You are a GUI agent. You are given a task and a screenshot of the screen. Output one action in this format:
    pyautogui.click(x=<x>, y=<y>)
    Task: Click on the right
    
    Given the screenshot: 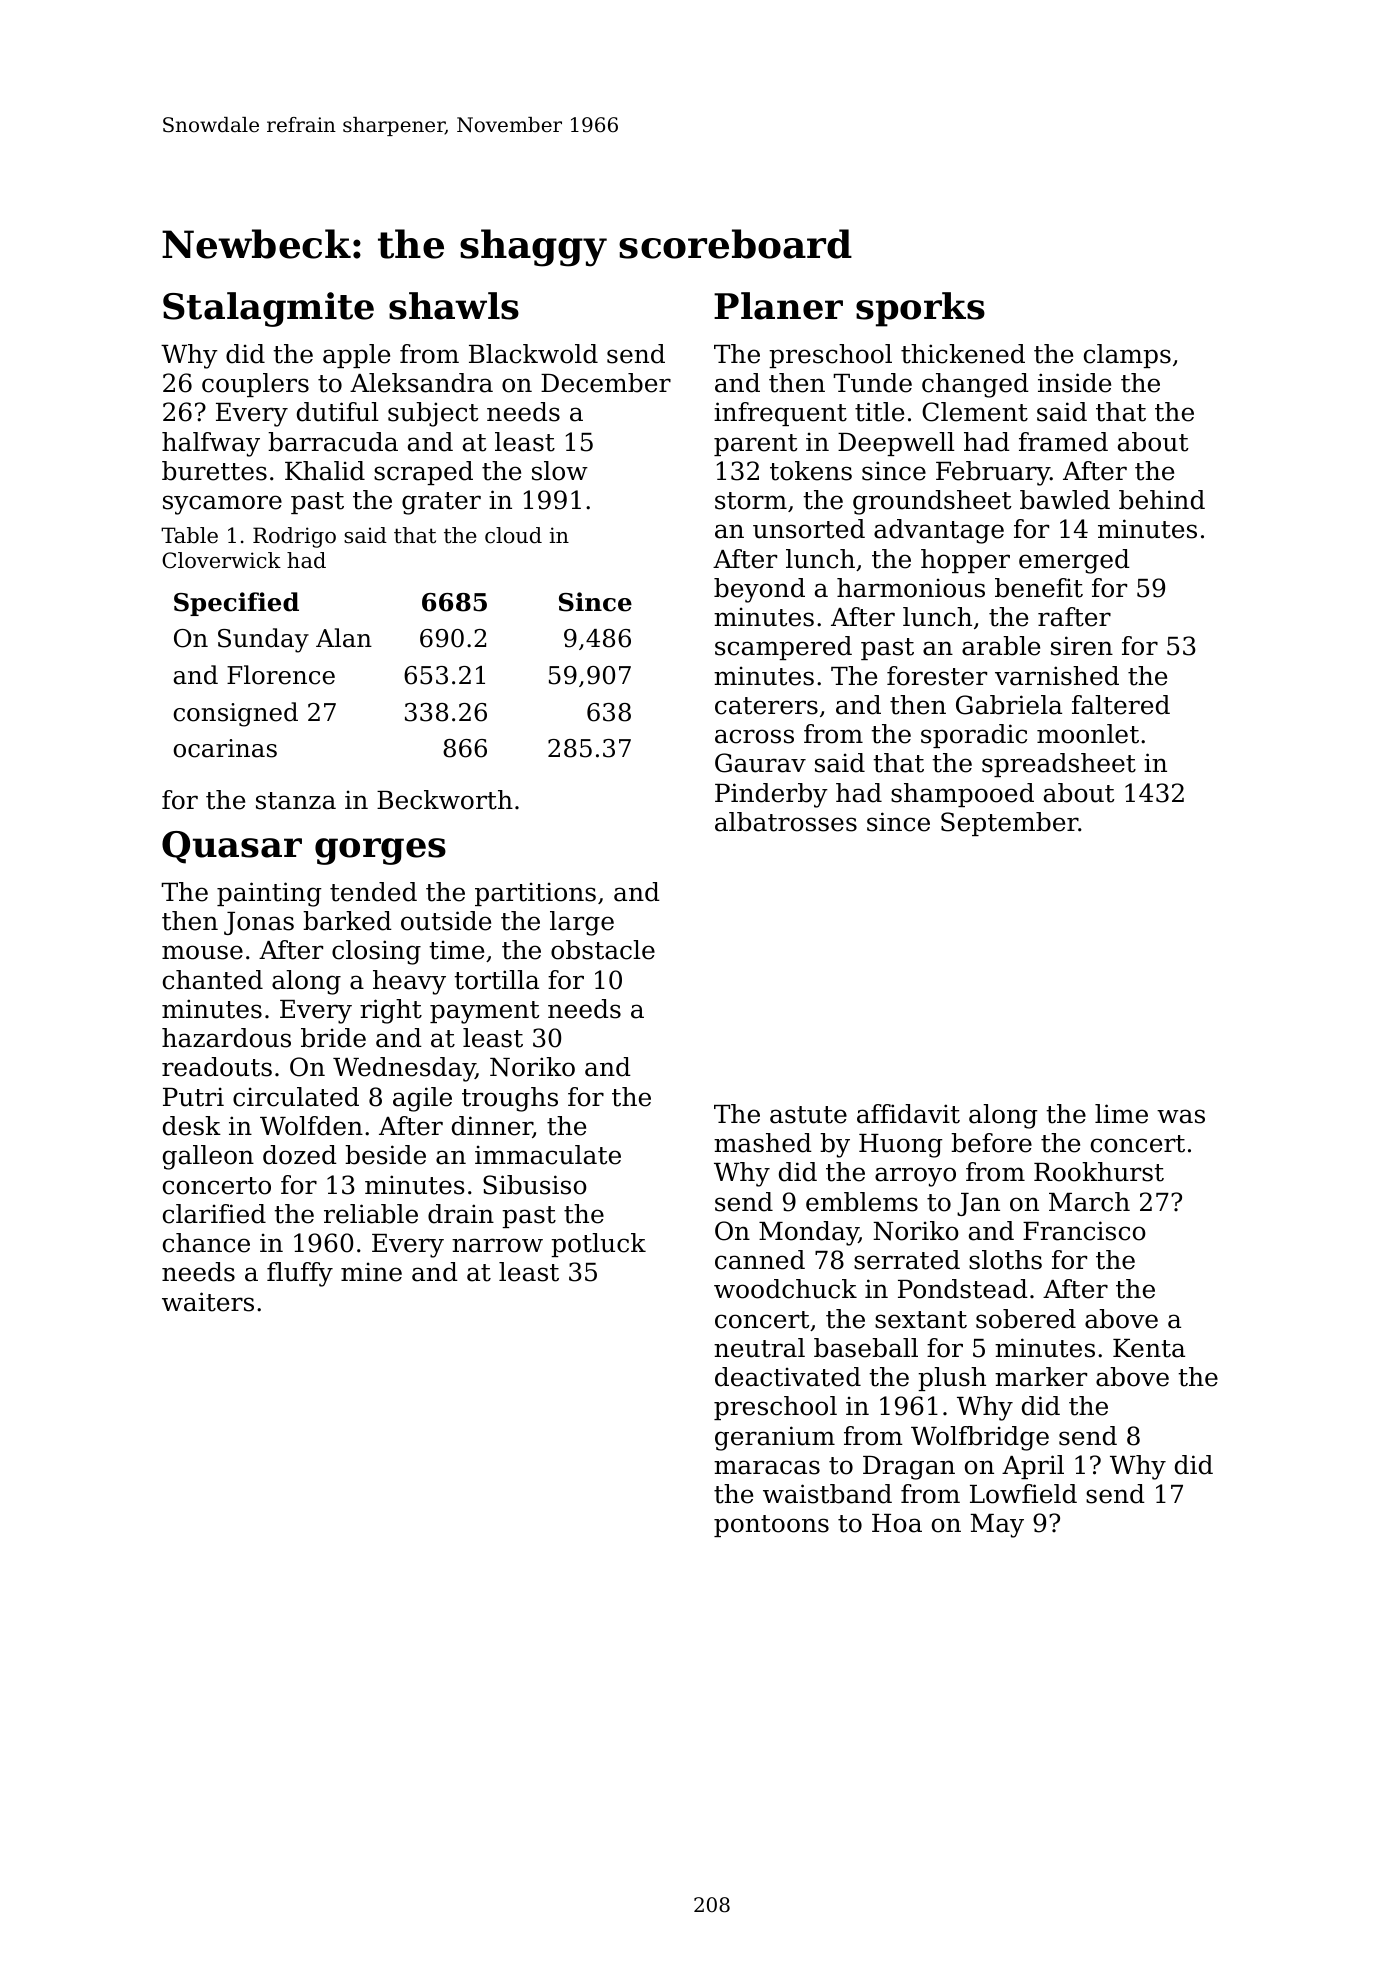 What is the action you would take?
    pyautogui.click(x=391, y=1011)
